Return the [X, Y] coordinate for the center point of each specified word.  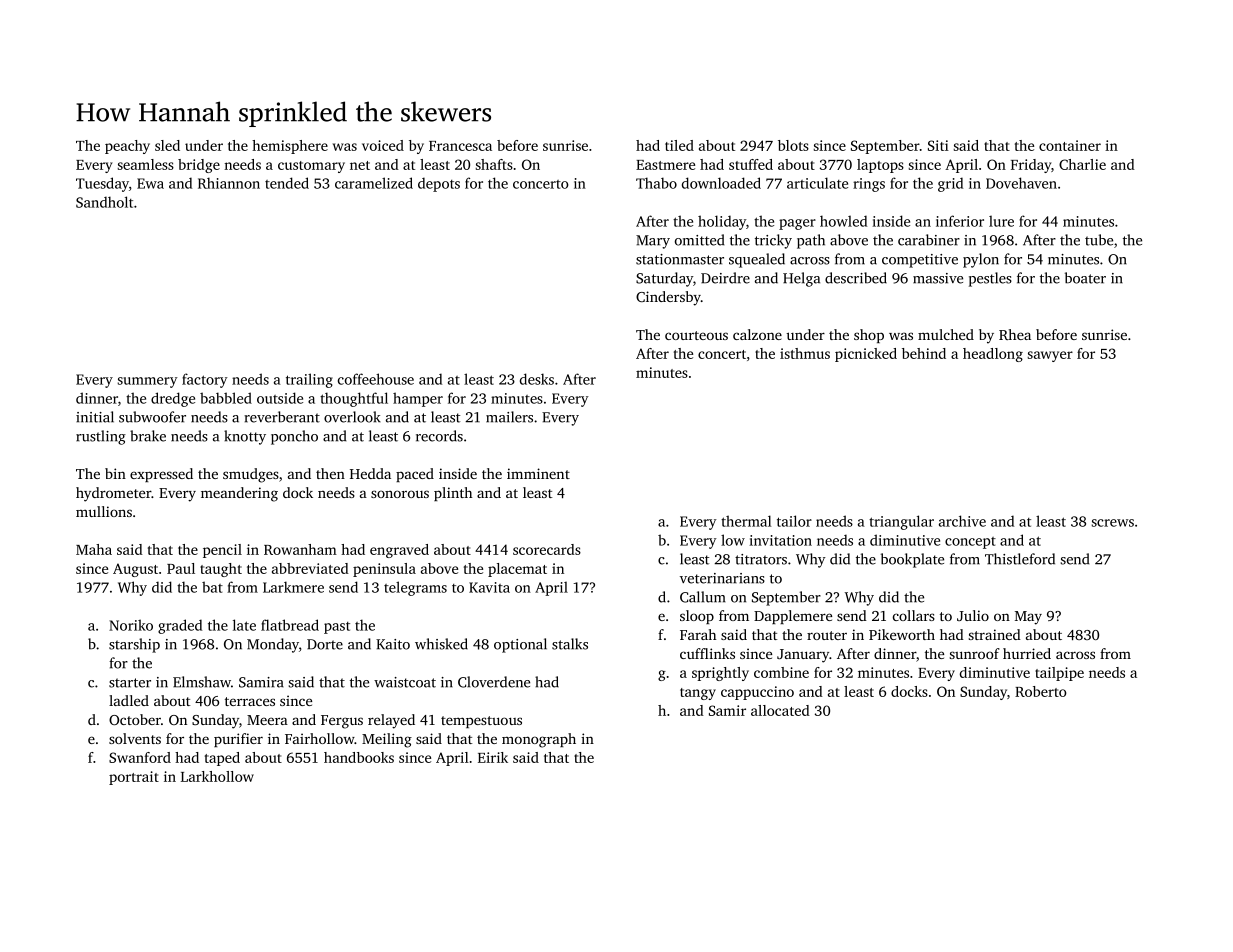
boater [1085, 278]
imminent [538, 473]
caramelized [374, 183]
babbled [226, 398]
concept [970, 543]
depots [439, 184]
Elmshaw [202, 682]
